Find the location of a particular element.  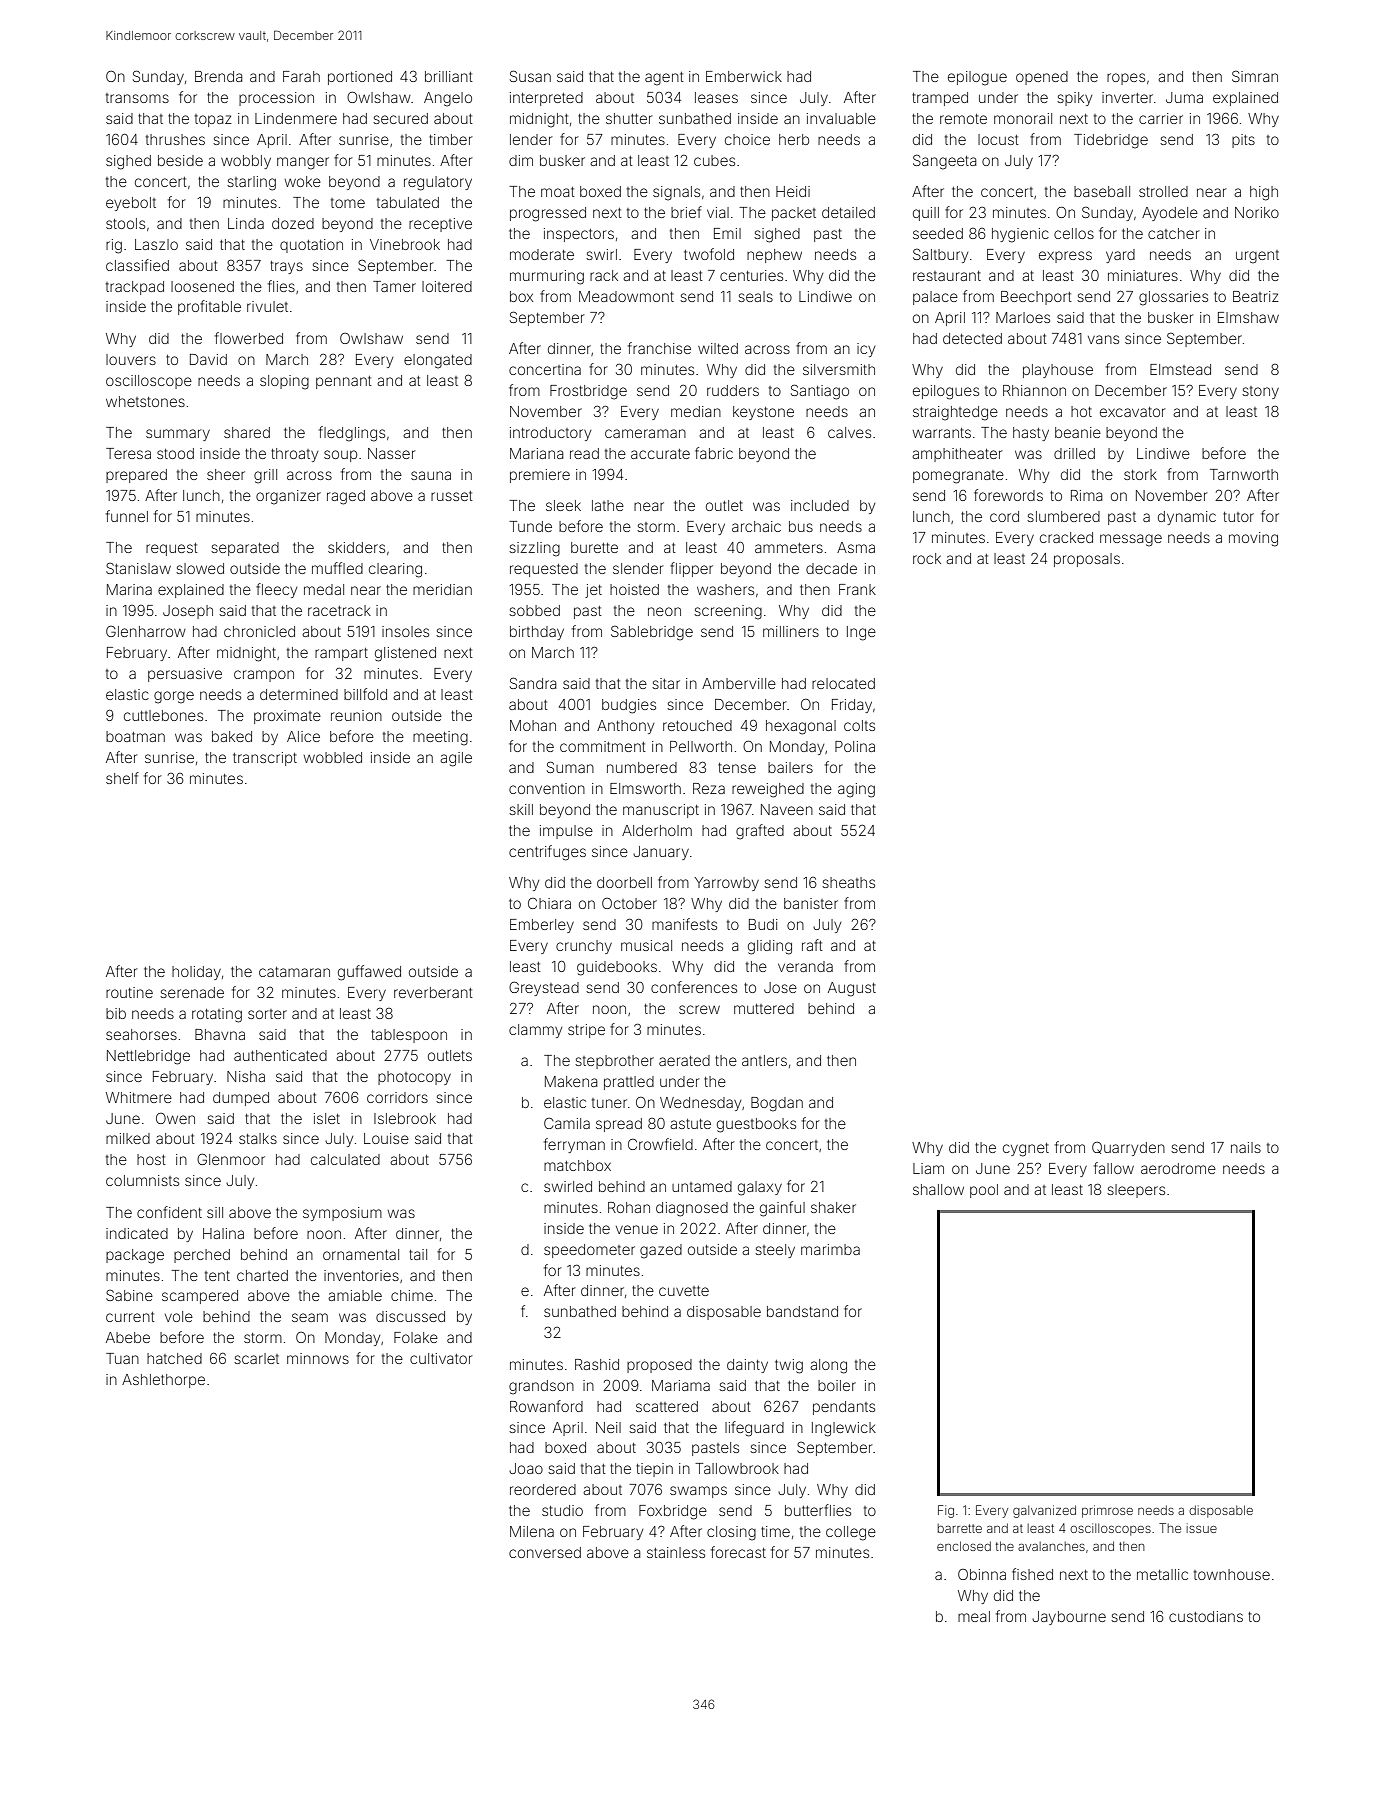

cuvette is located at coordinates (684, 1291).
